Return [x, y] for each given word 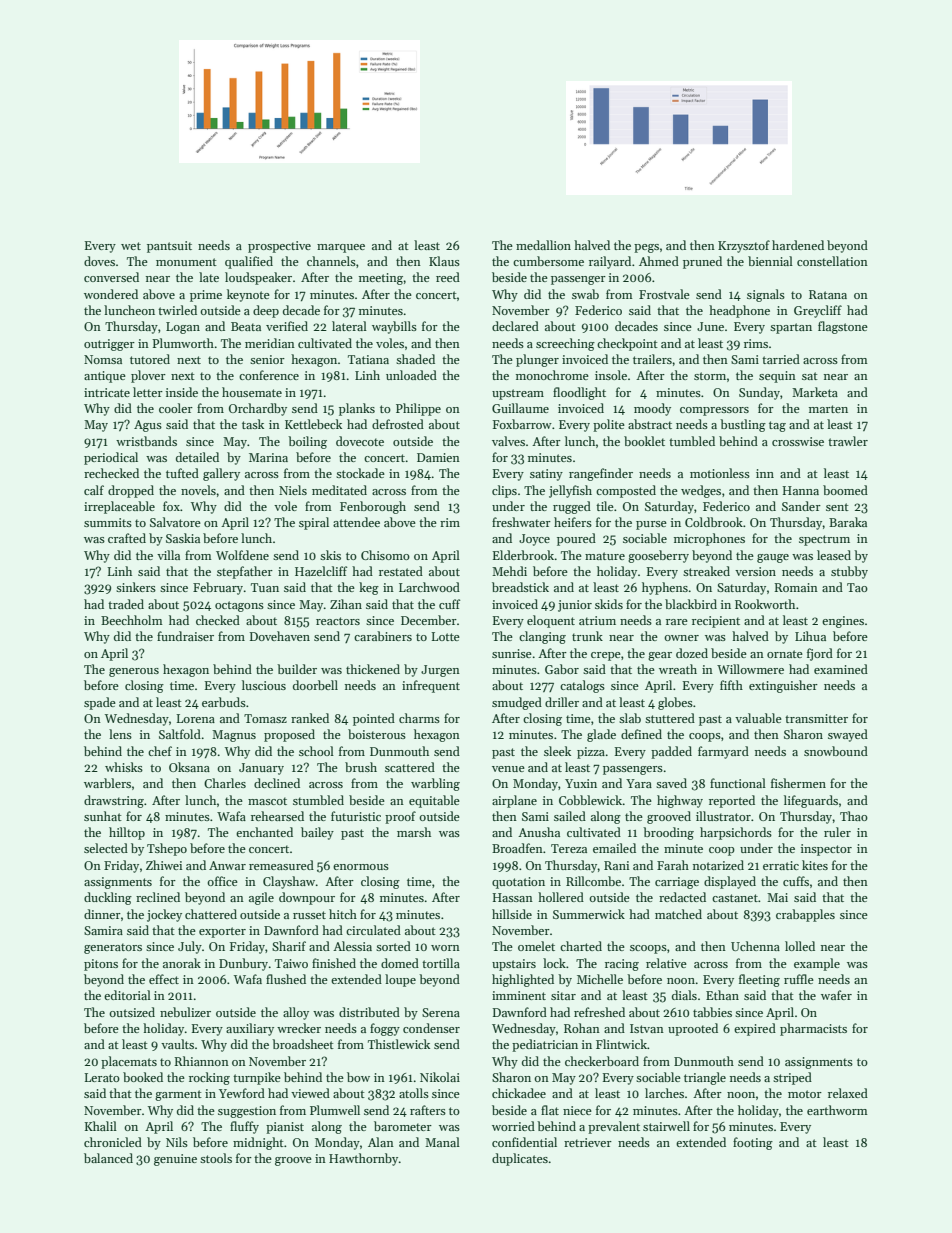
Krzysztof [744, 246]
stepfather [245, 572]
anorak [182, 963]
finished [334, 963]
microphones [709, 539]
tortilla [441, 963]
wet [131, 246]
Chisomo [385, 555]
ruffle [799, 979]
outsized [132, 1012]
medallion [543, 245]
